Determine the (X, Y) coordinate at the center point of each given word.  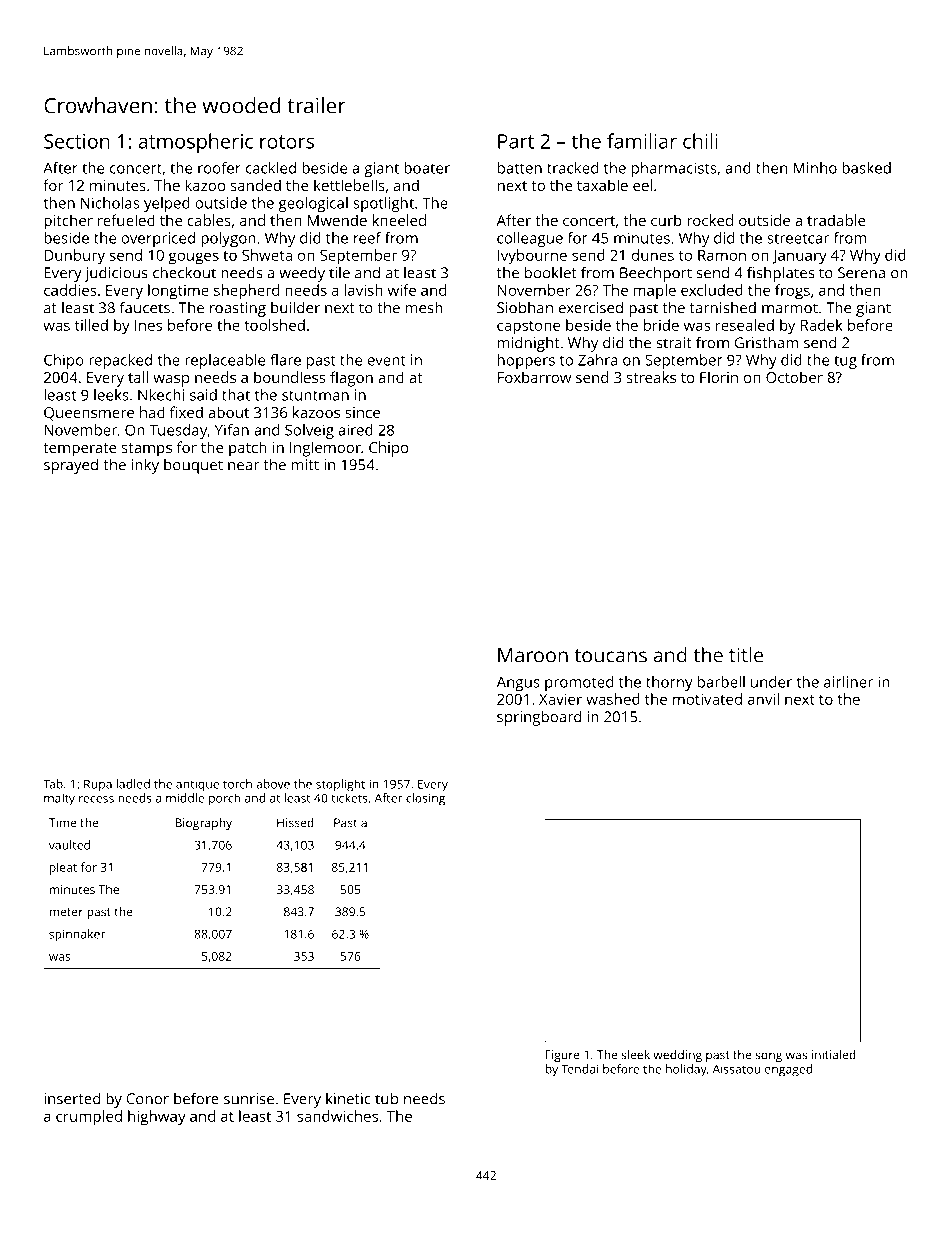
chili (700, 141)
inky (145, 466)
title (746, 655)
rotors (287, 142)
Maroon (533, 655)
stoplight (340, 785)
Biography (203, 824)
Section (77, 141)
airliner (848, 682)
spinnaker (77, 935)
